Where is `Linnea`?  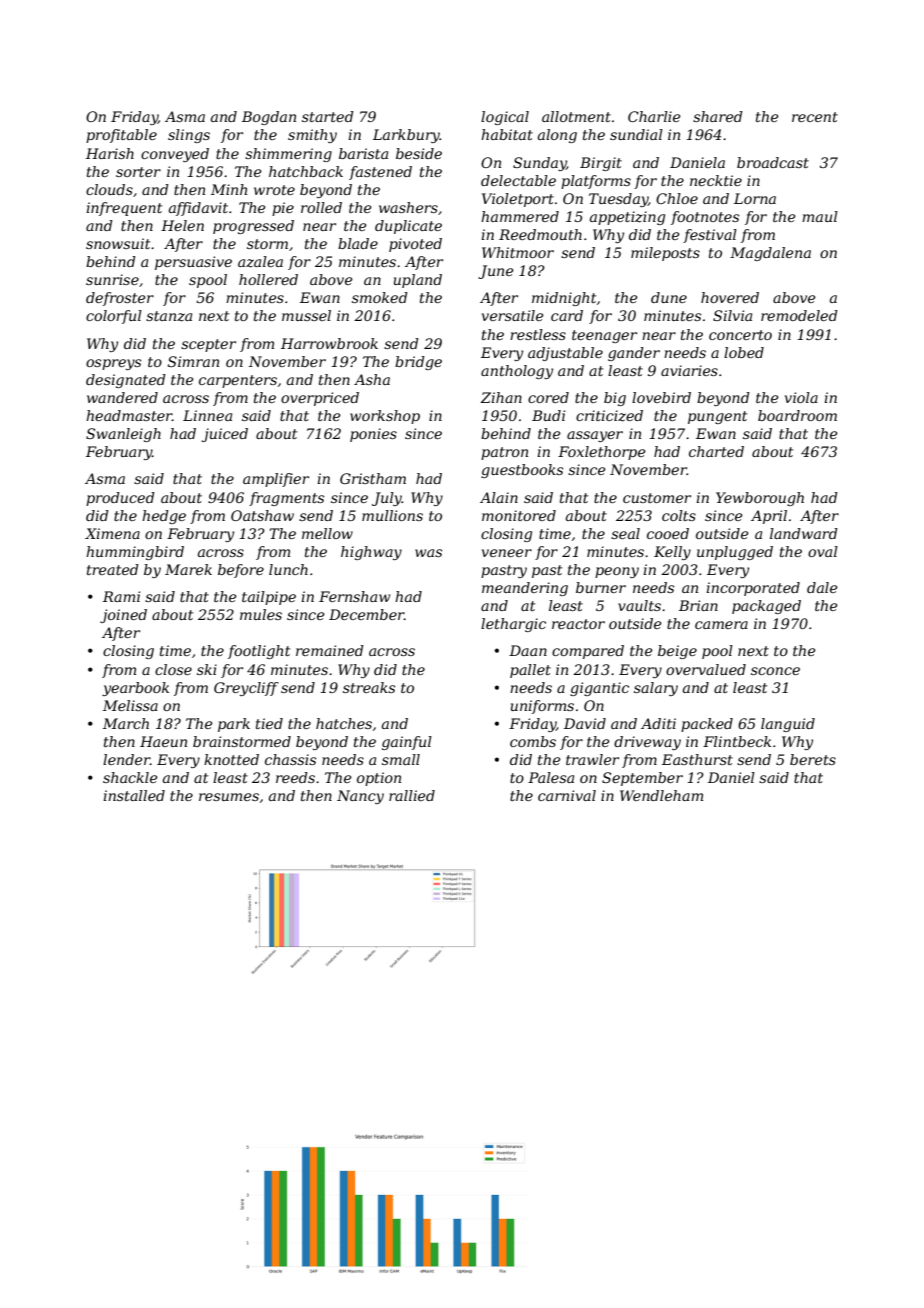 Linnea is located at coordinates (207, 415).
